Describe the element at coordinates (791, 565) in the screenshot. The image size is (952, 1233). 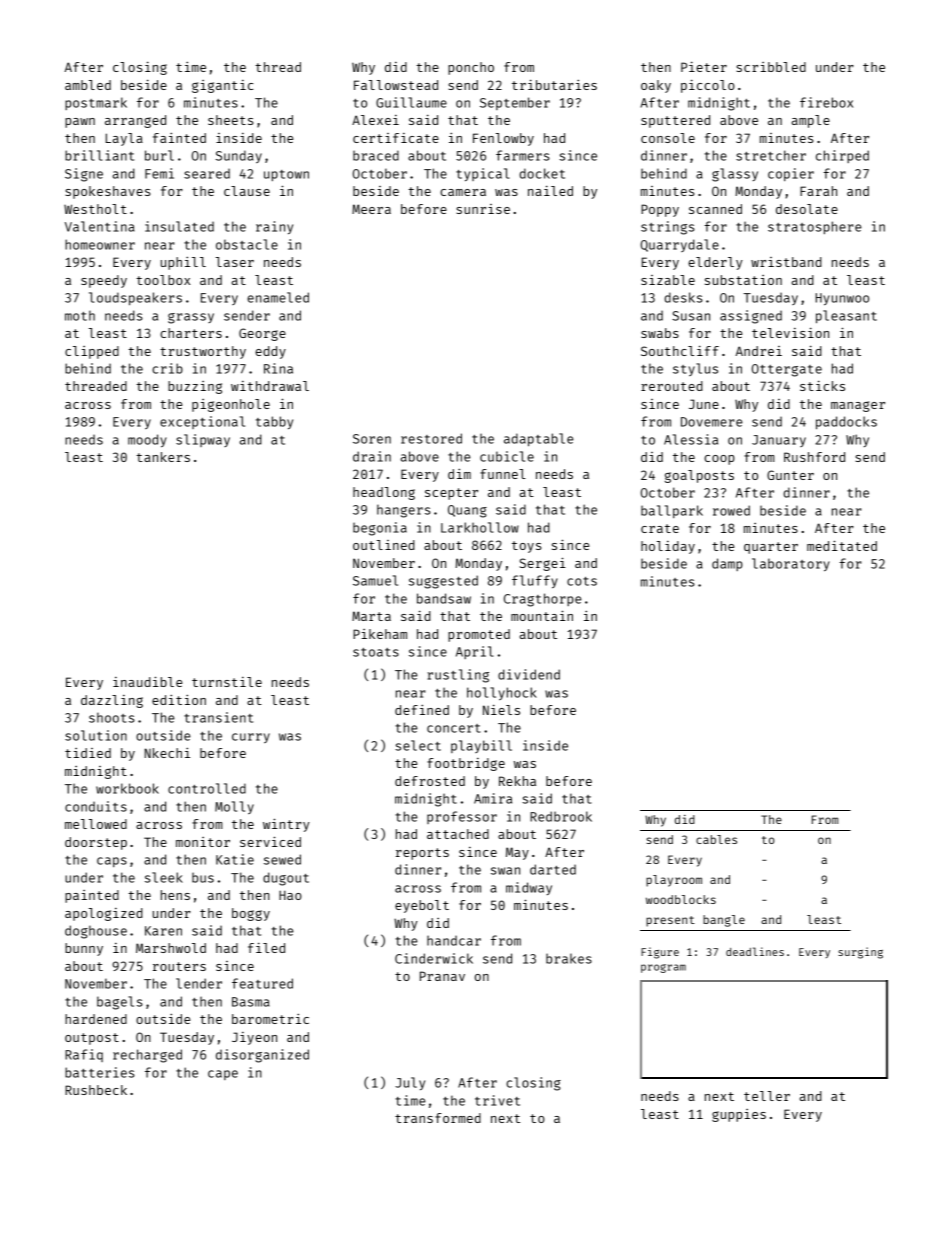
I see `laboratory` at that location.
